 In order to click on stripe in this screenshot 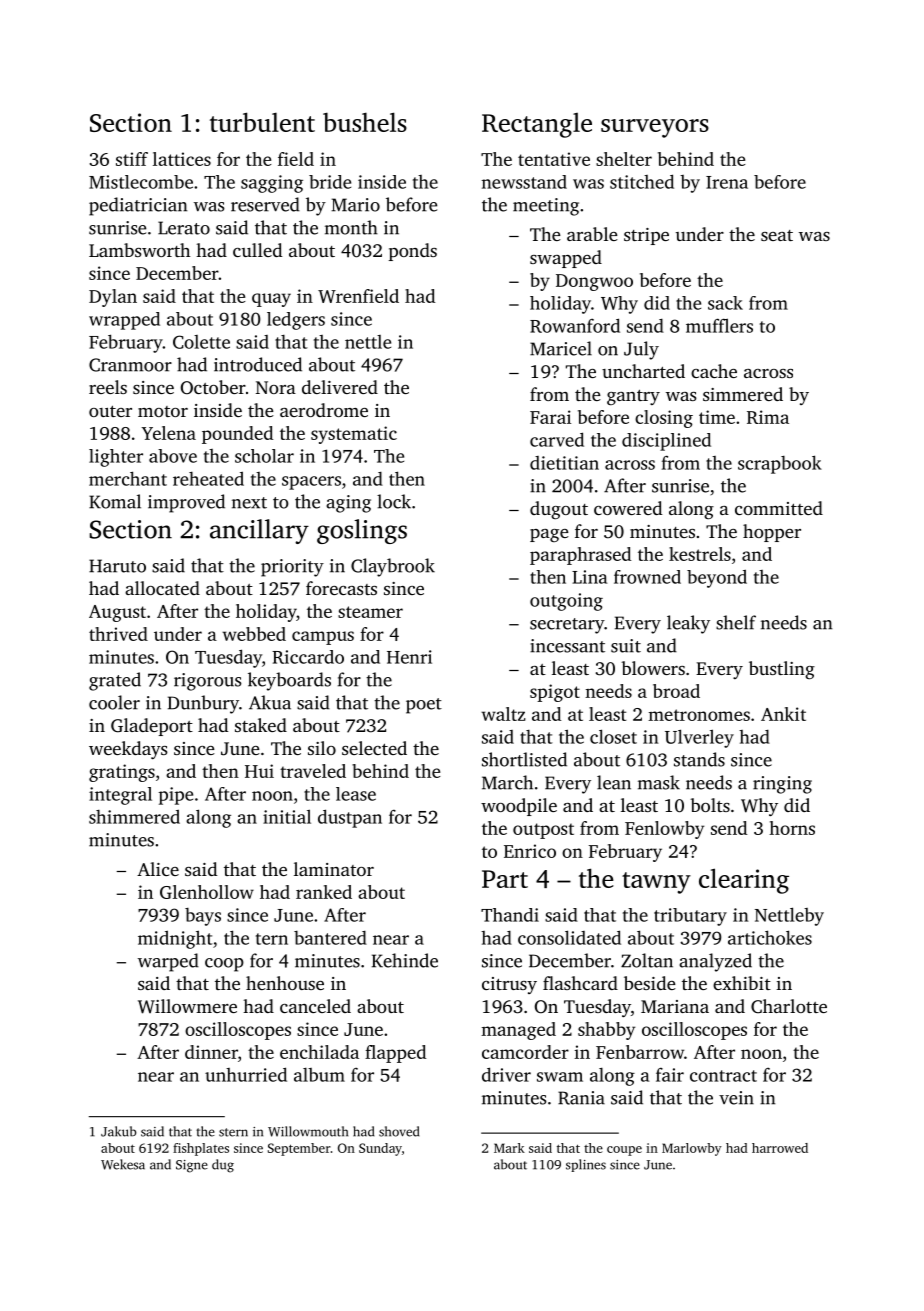, I will do `click(646, 236)`.
